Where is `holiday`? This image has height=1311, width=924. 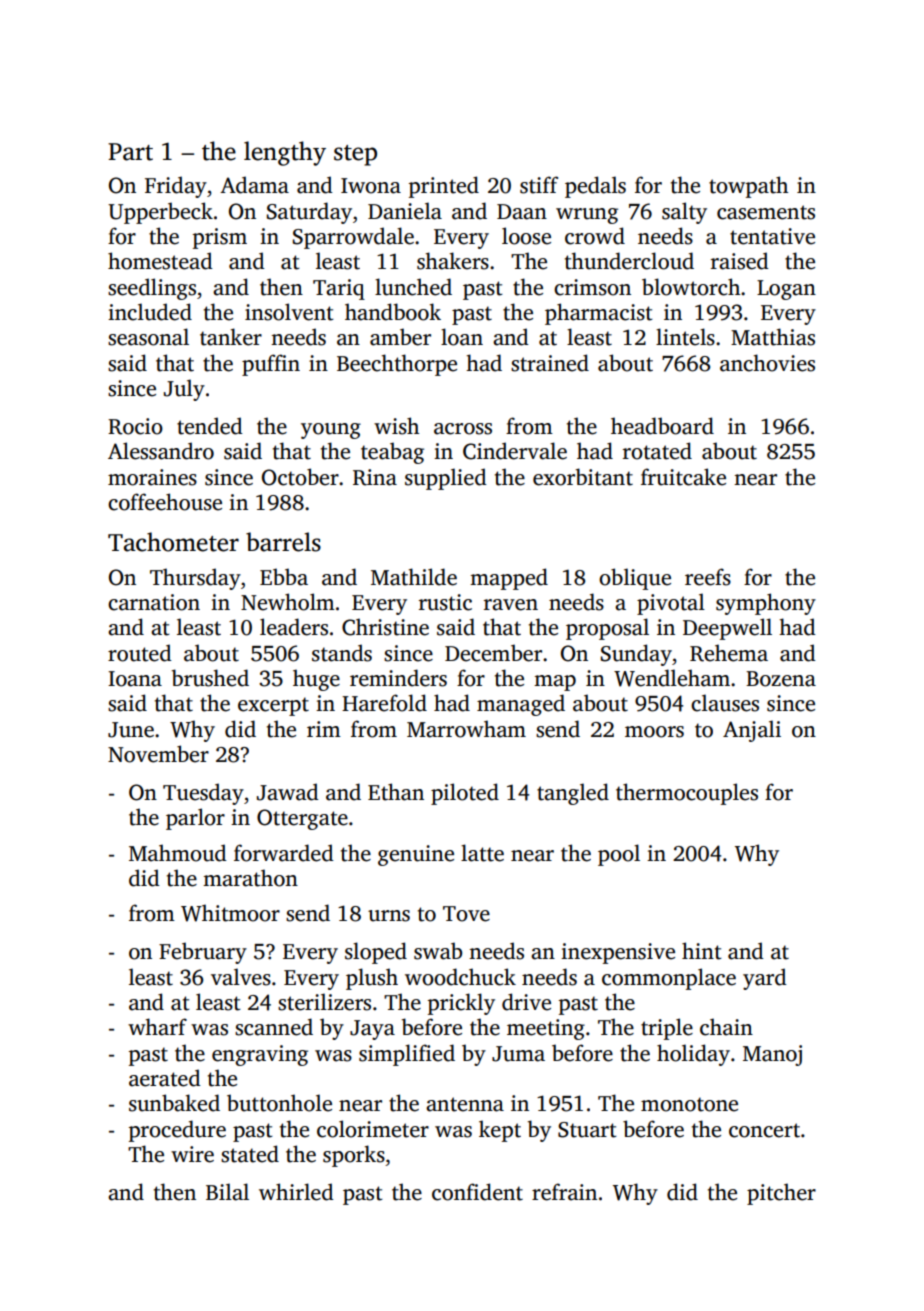
holiday is located at coordinates (693, 1055).
